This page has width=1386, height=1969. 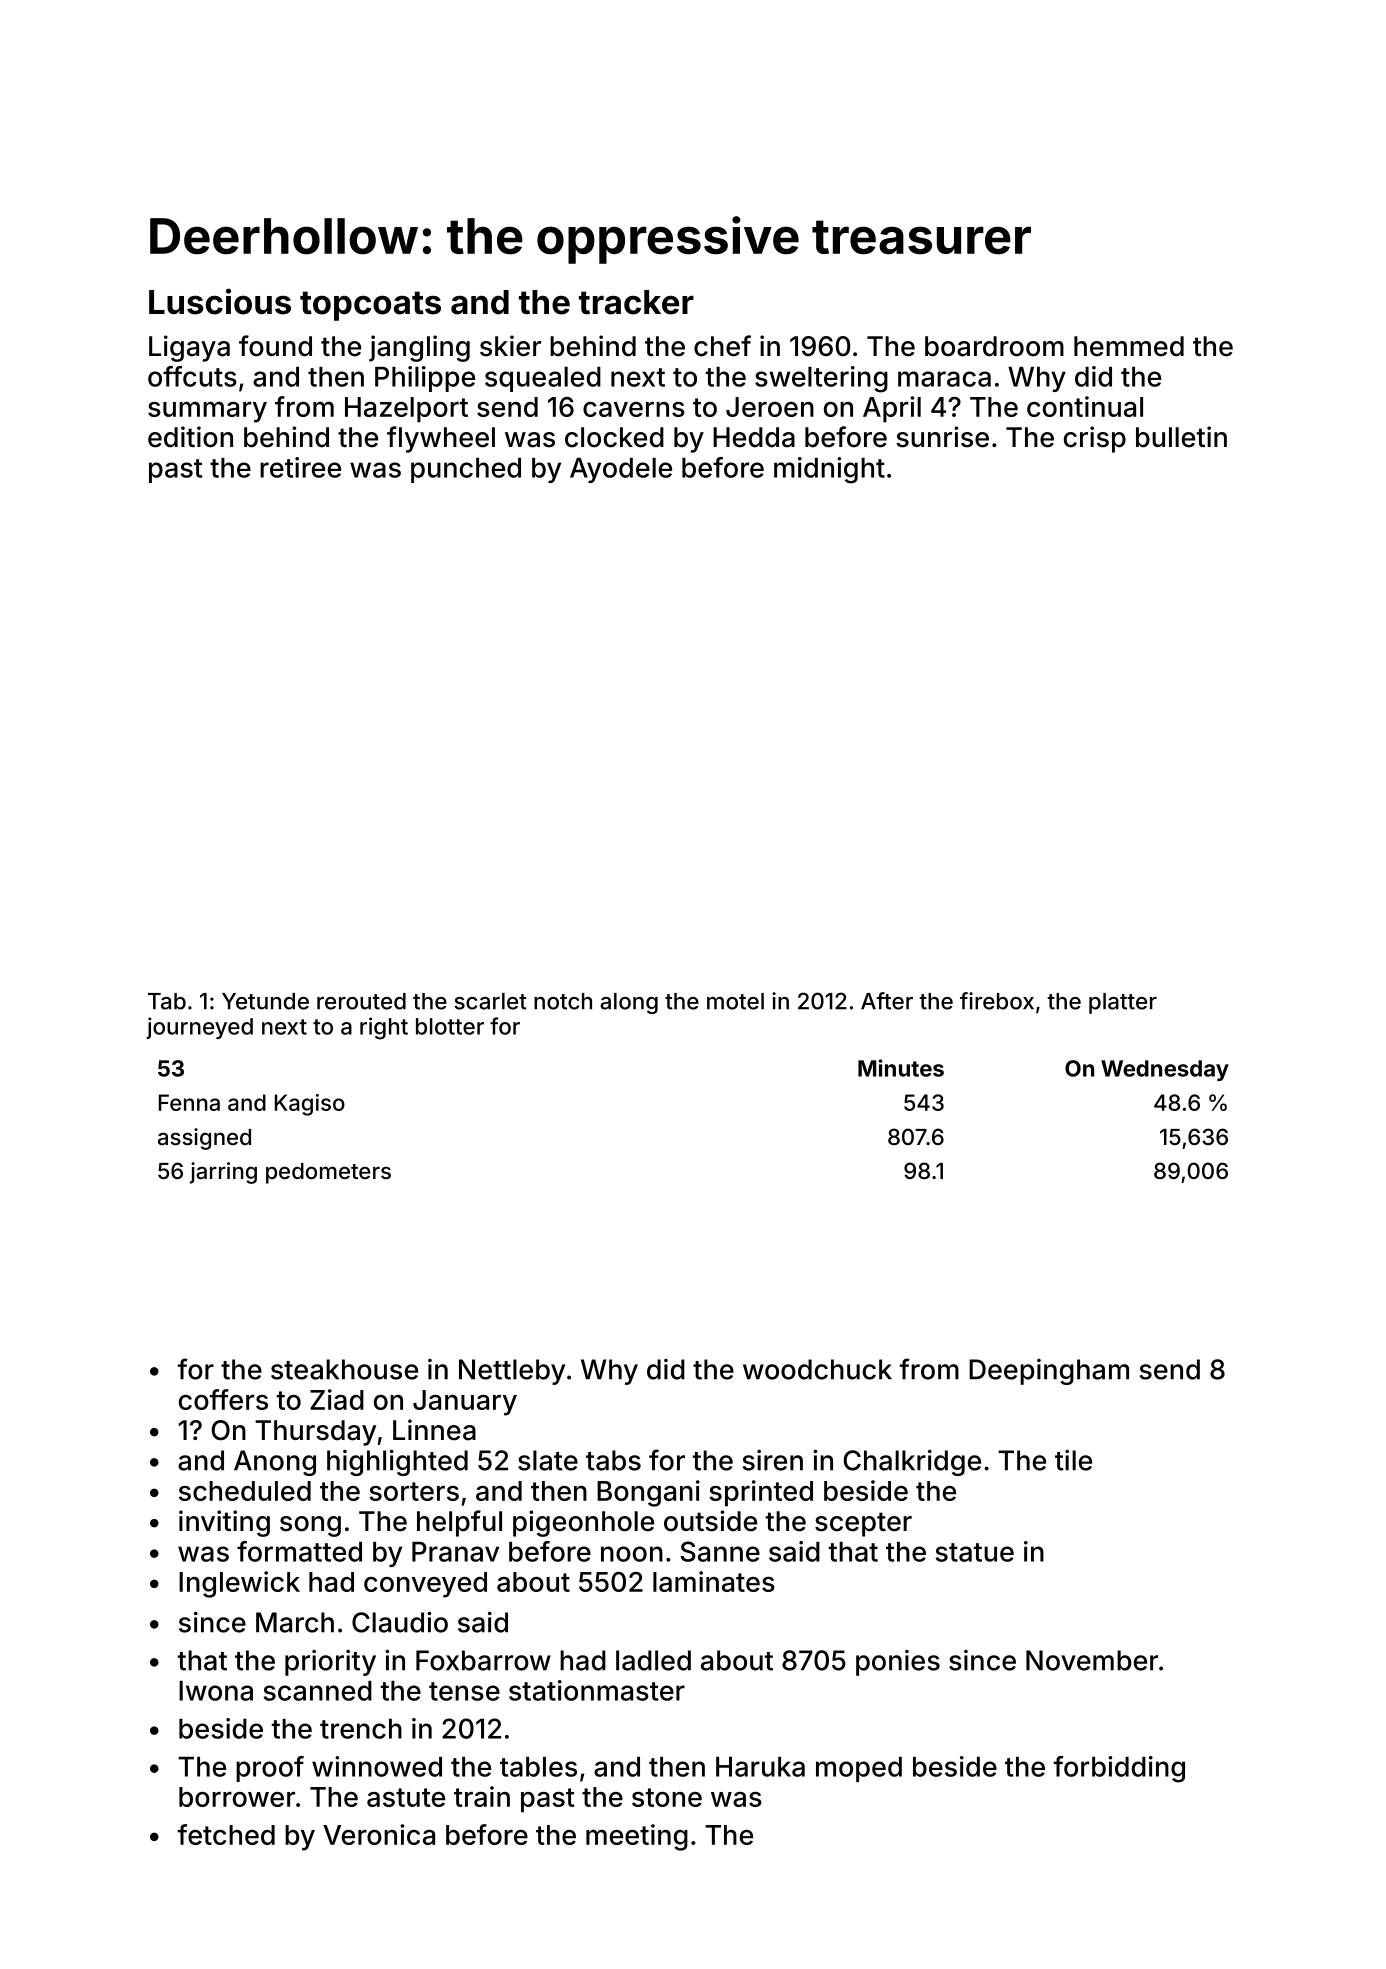 What do you see at coordinates (735, 1001) in the page?
I see `motel` at bounding box center [735, 1001].
